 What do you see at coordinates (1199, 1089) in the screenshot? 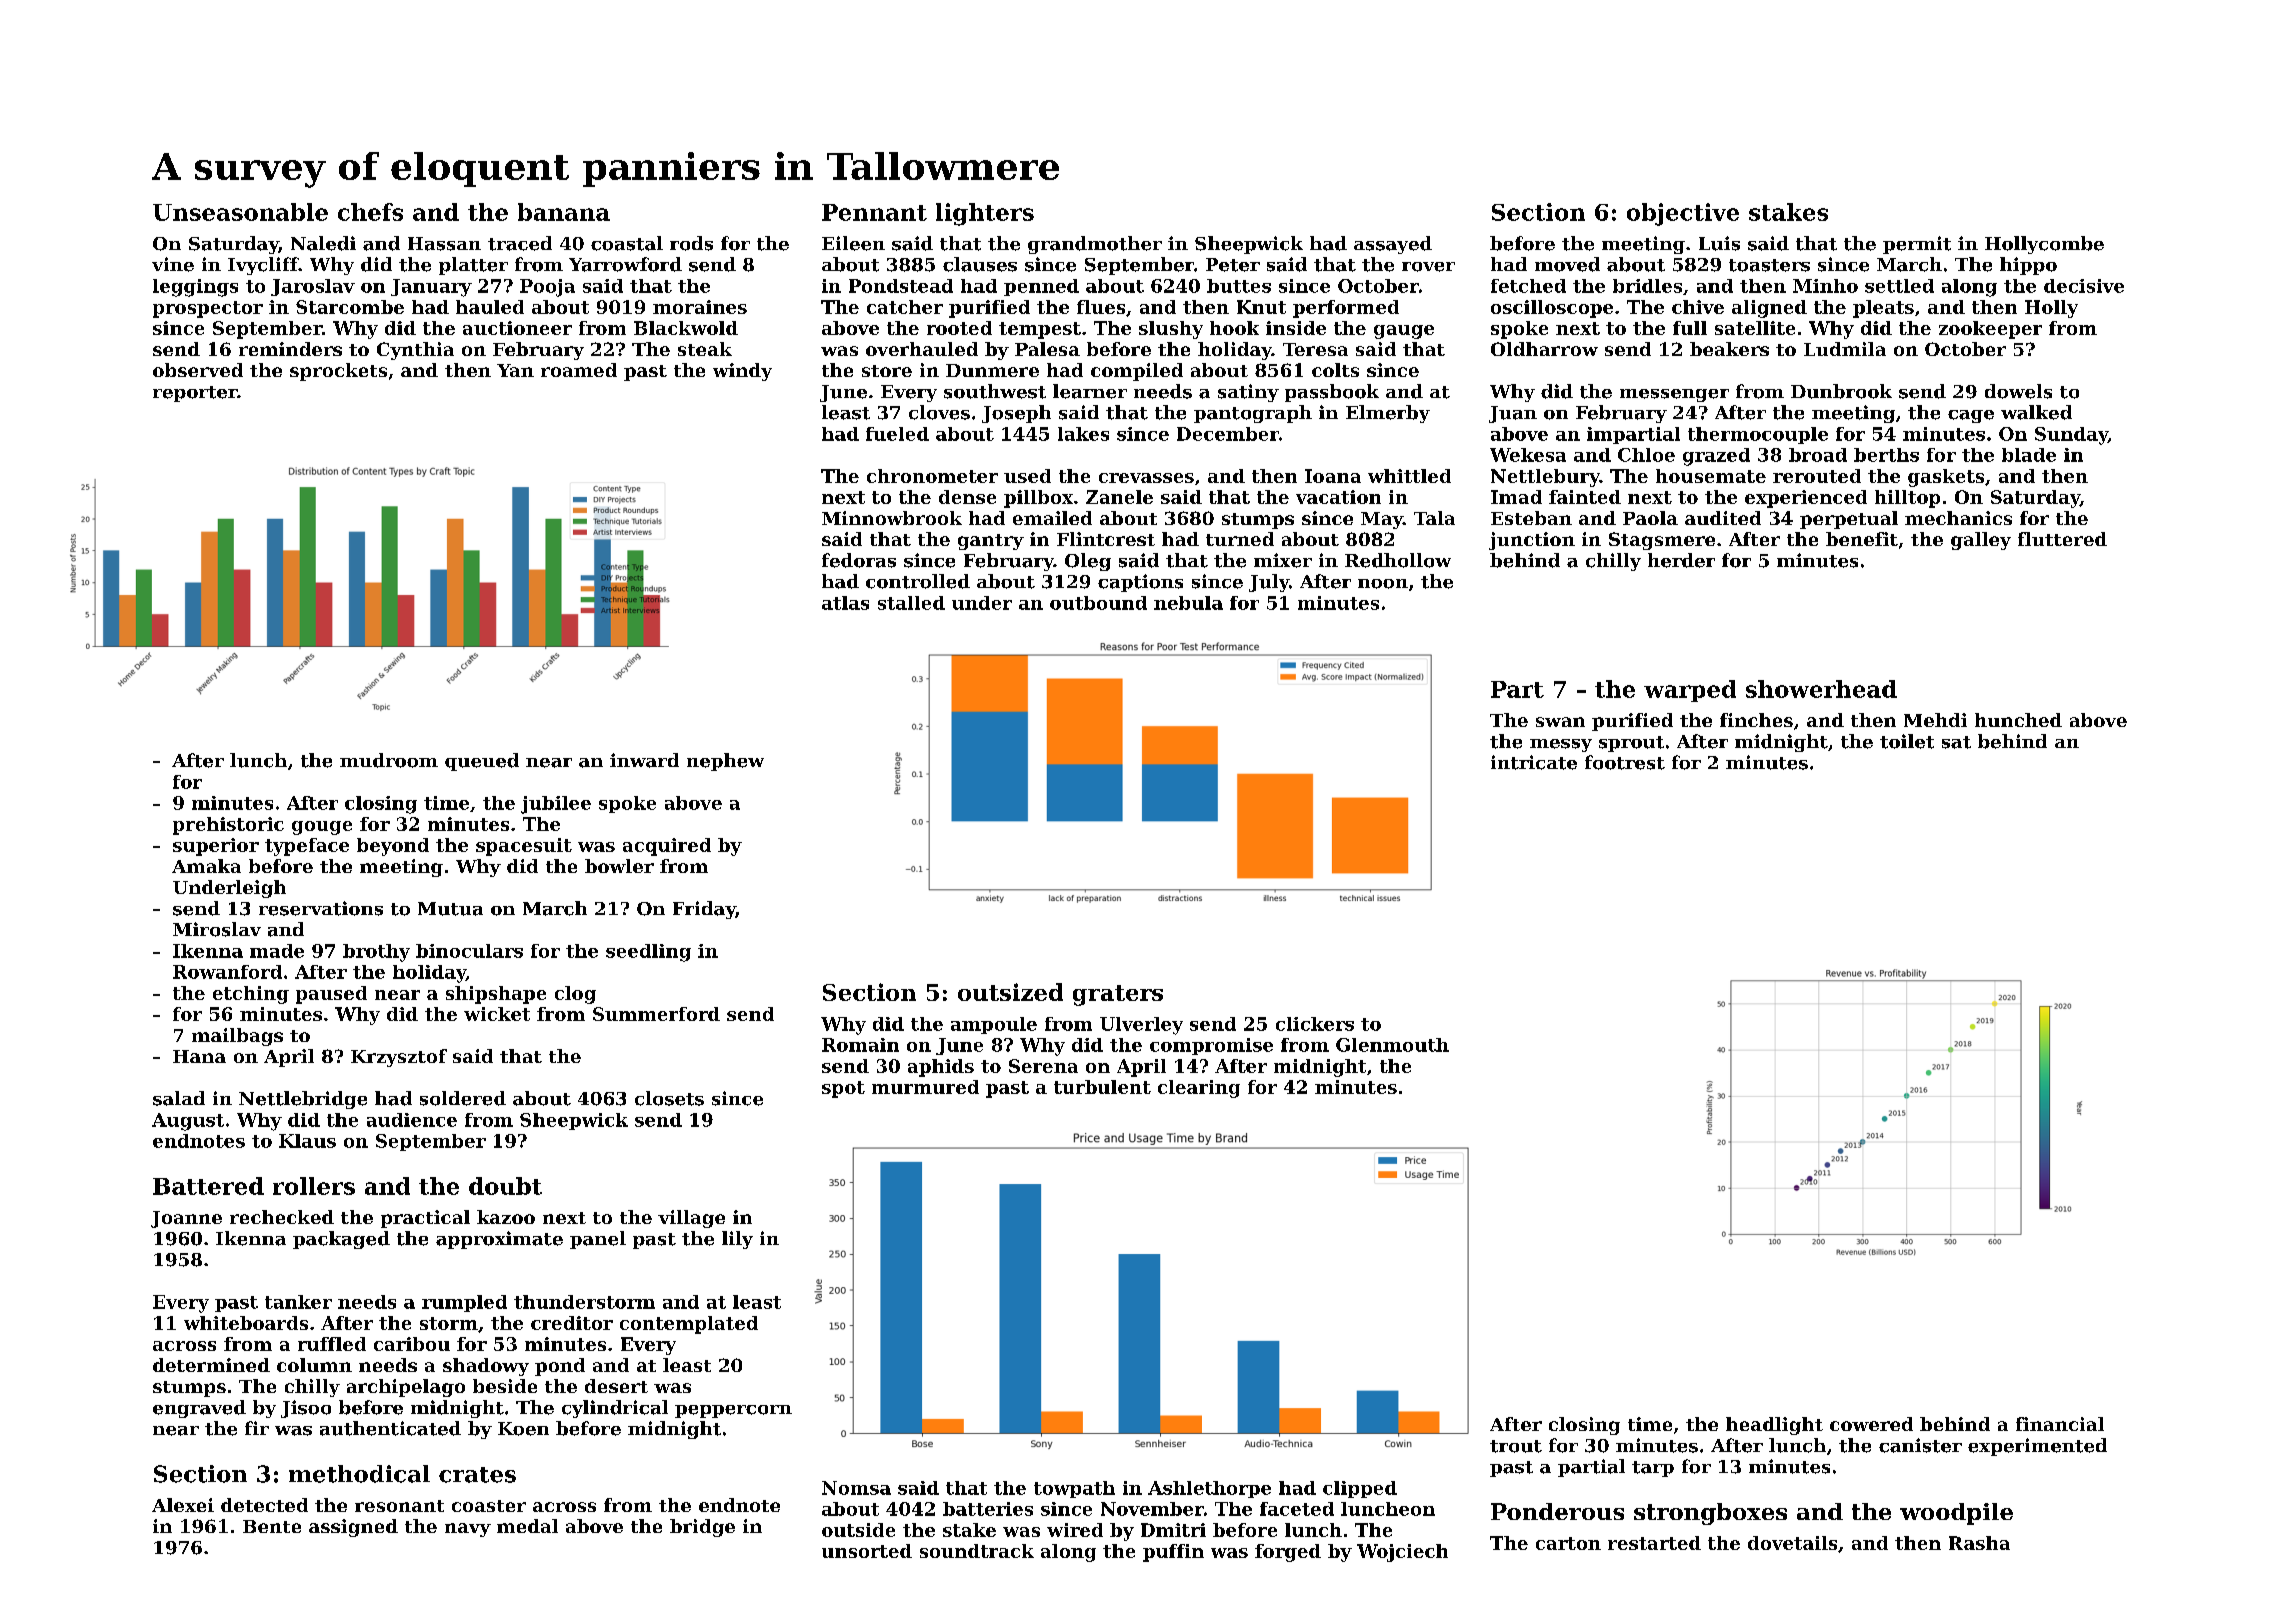
I see `clearing` at bounding box center [1199, 1089].
